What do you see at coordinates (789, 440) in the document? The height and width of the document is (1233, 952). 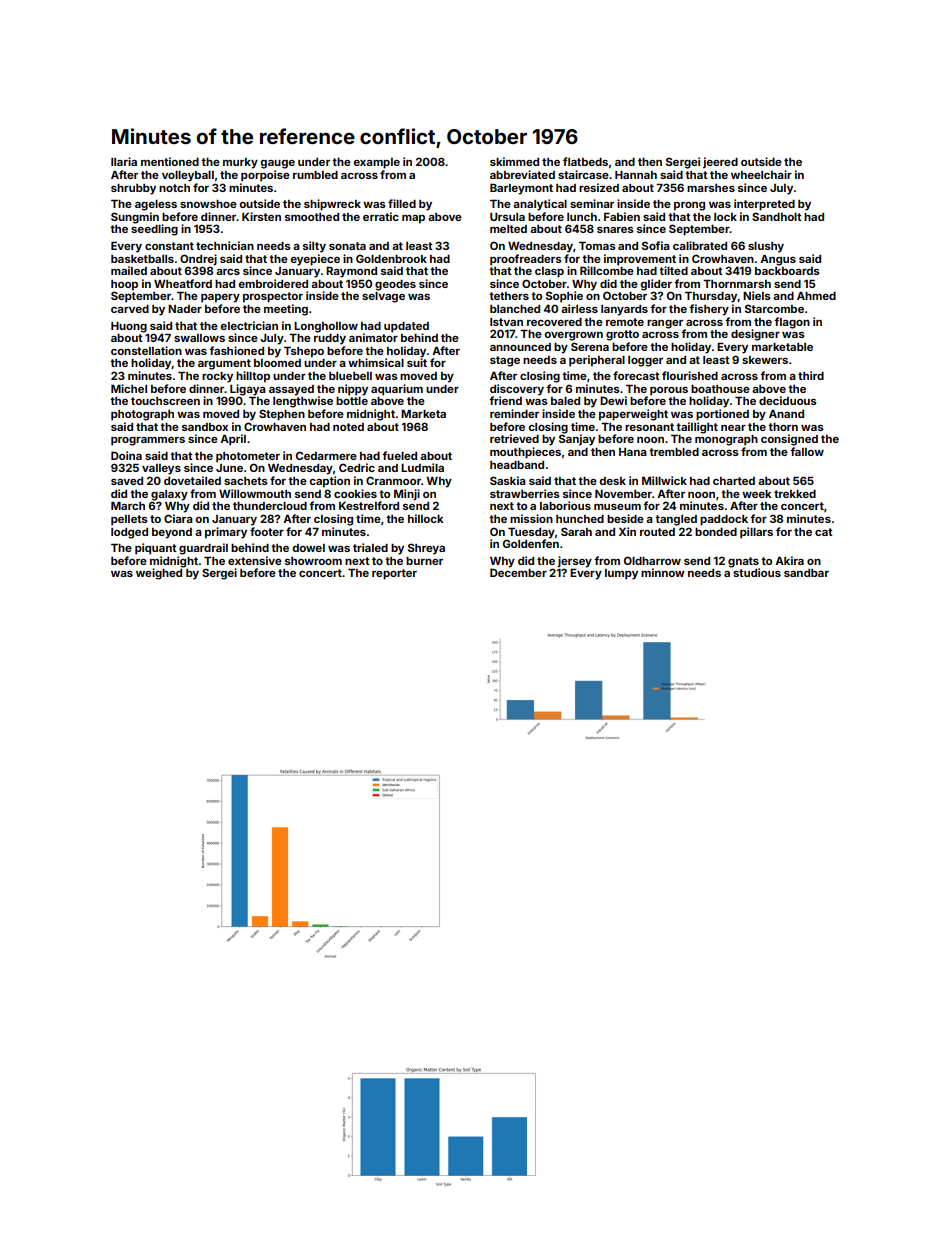 I see `consigned` at bounding box center [789, 440].
